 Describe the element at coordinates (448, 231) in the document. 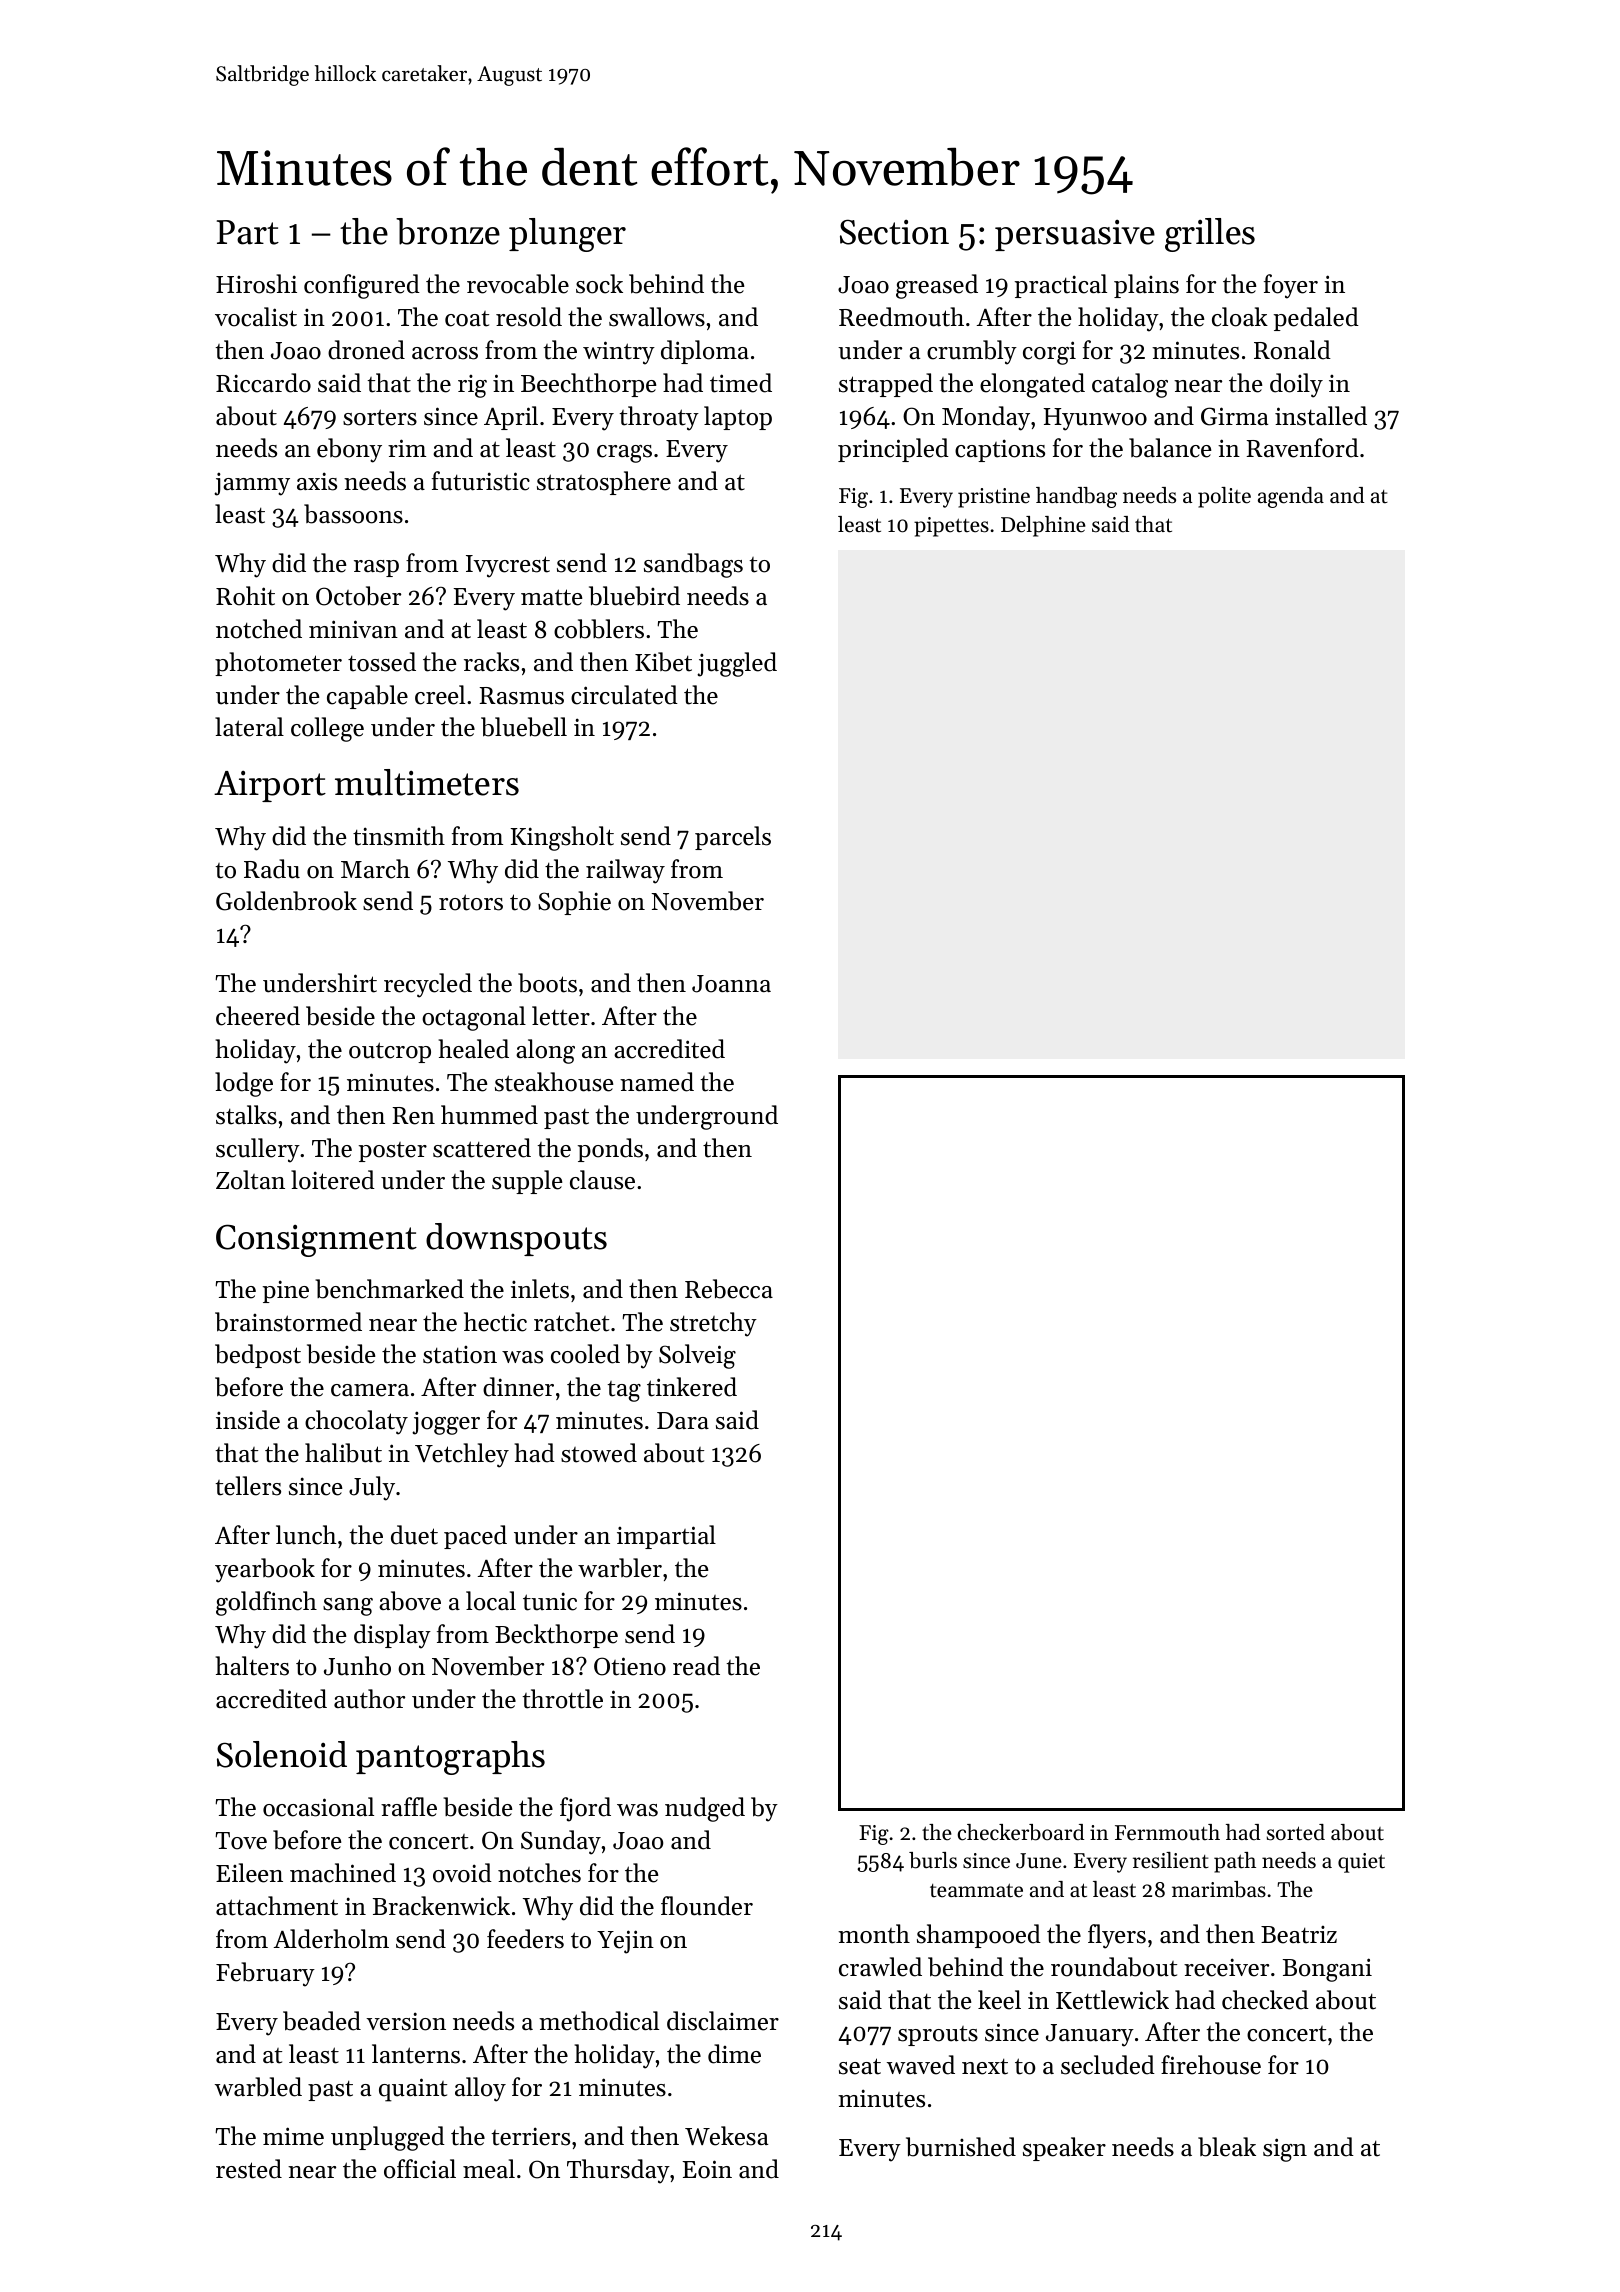

I see `bronze` at that location.
